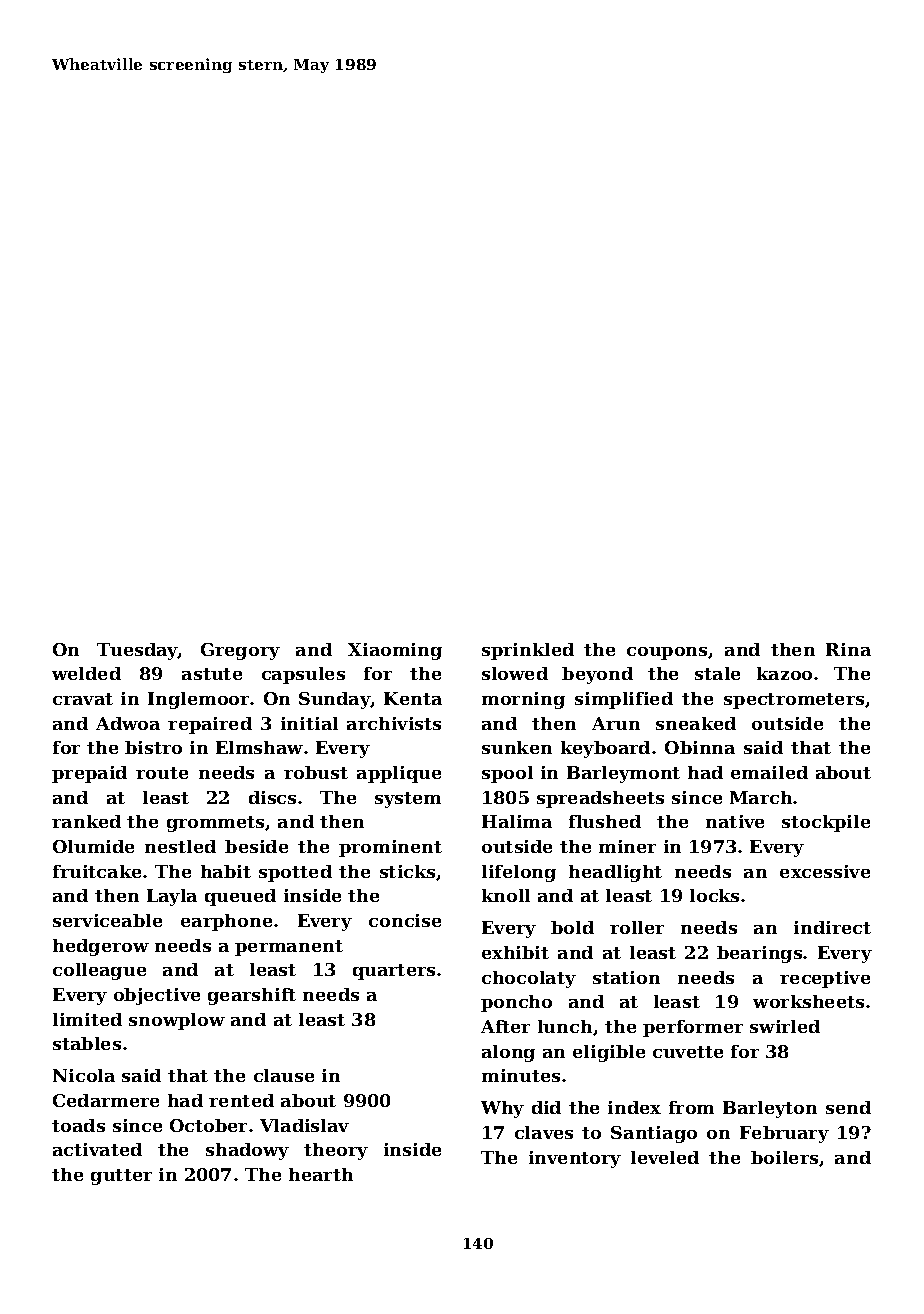 The image size is (924, 1314). Describe the element at coordinates (808, 1001) in the page. I see `worksheets` at that location.
